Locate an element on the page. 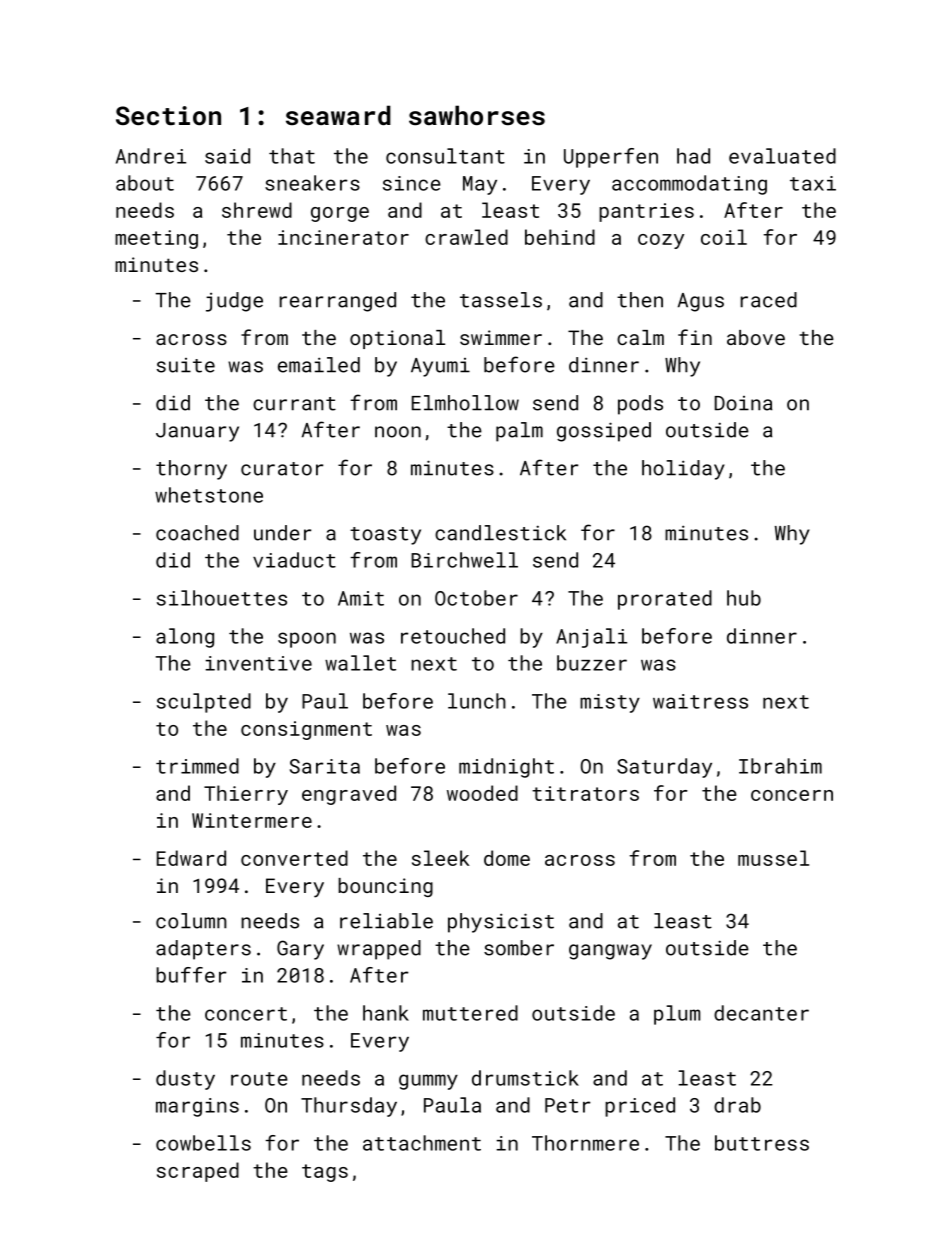  Doina is located at coordinates (743, 403).
